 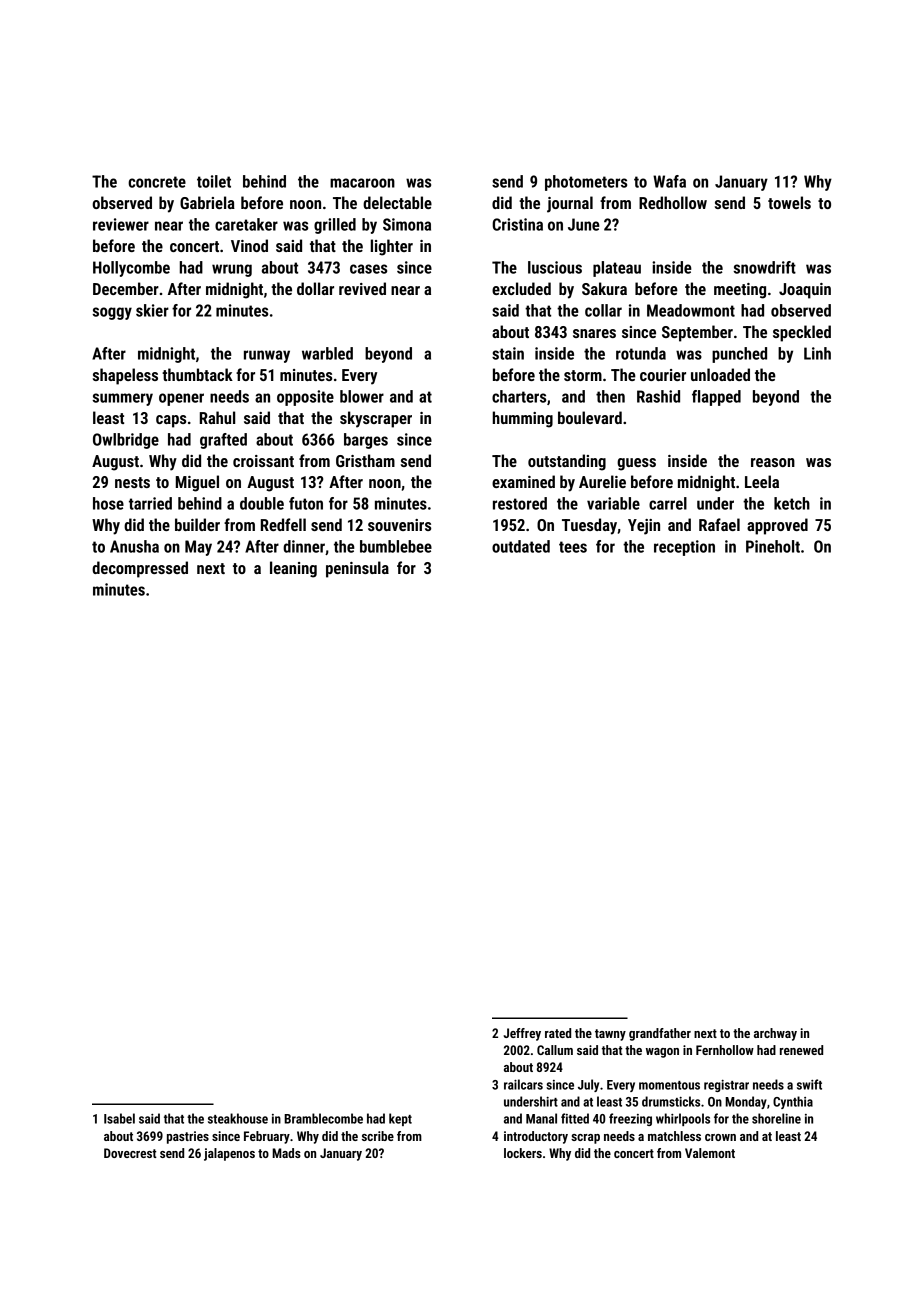 What do you see at coordinates (762, 481) in the screenshot?
I see `Leela` at bounding box center [762, 481].
